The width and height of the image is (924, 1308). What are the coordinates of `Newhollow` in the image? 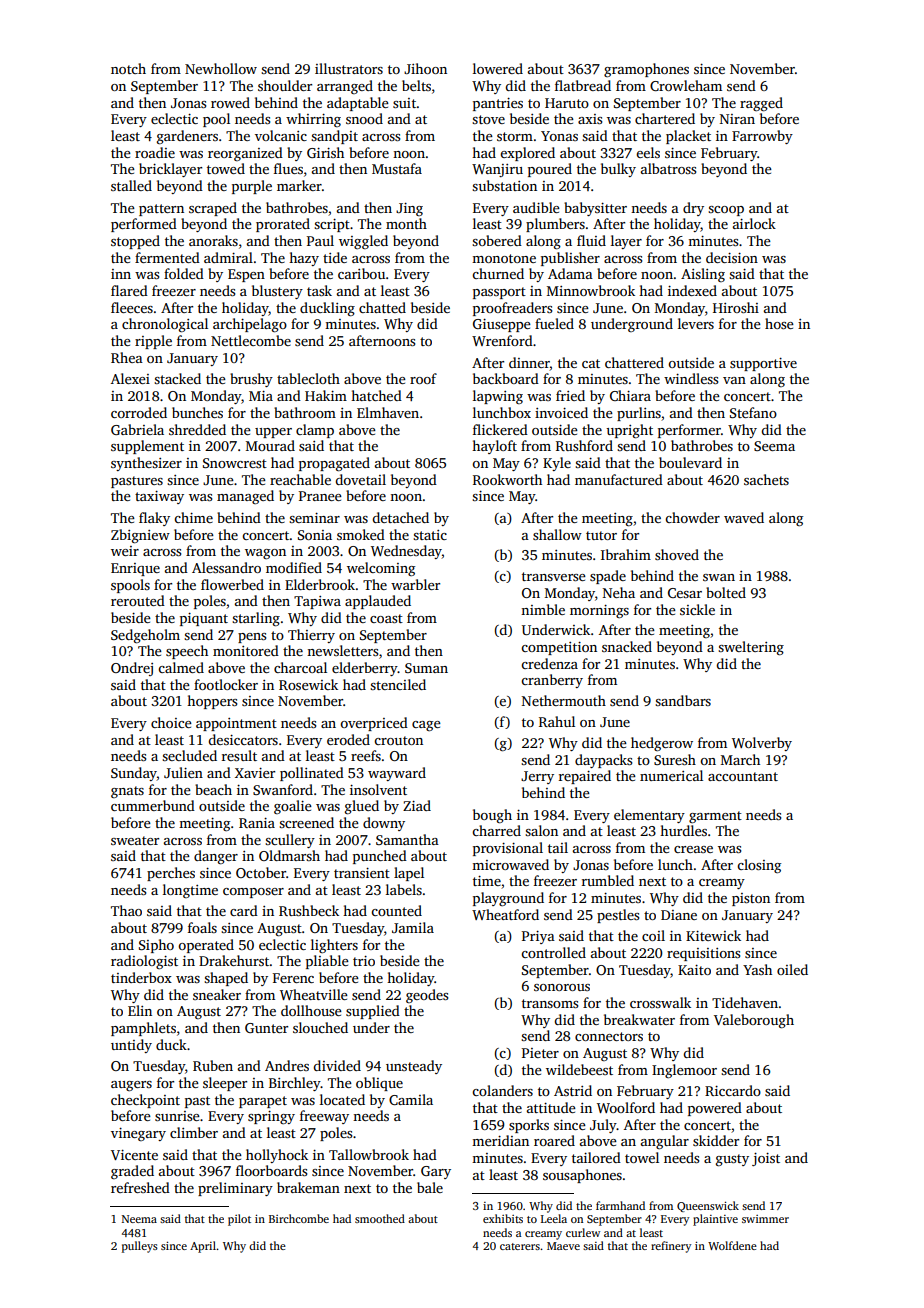 It's located at (221, 68).
